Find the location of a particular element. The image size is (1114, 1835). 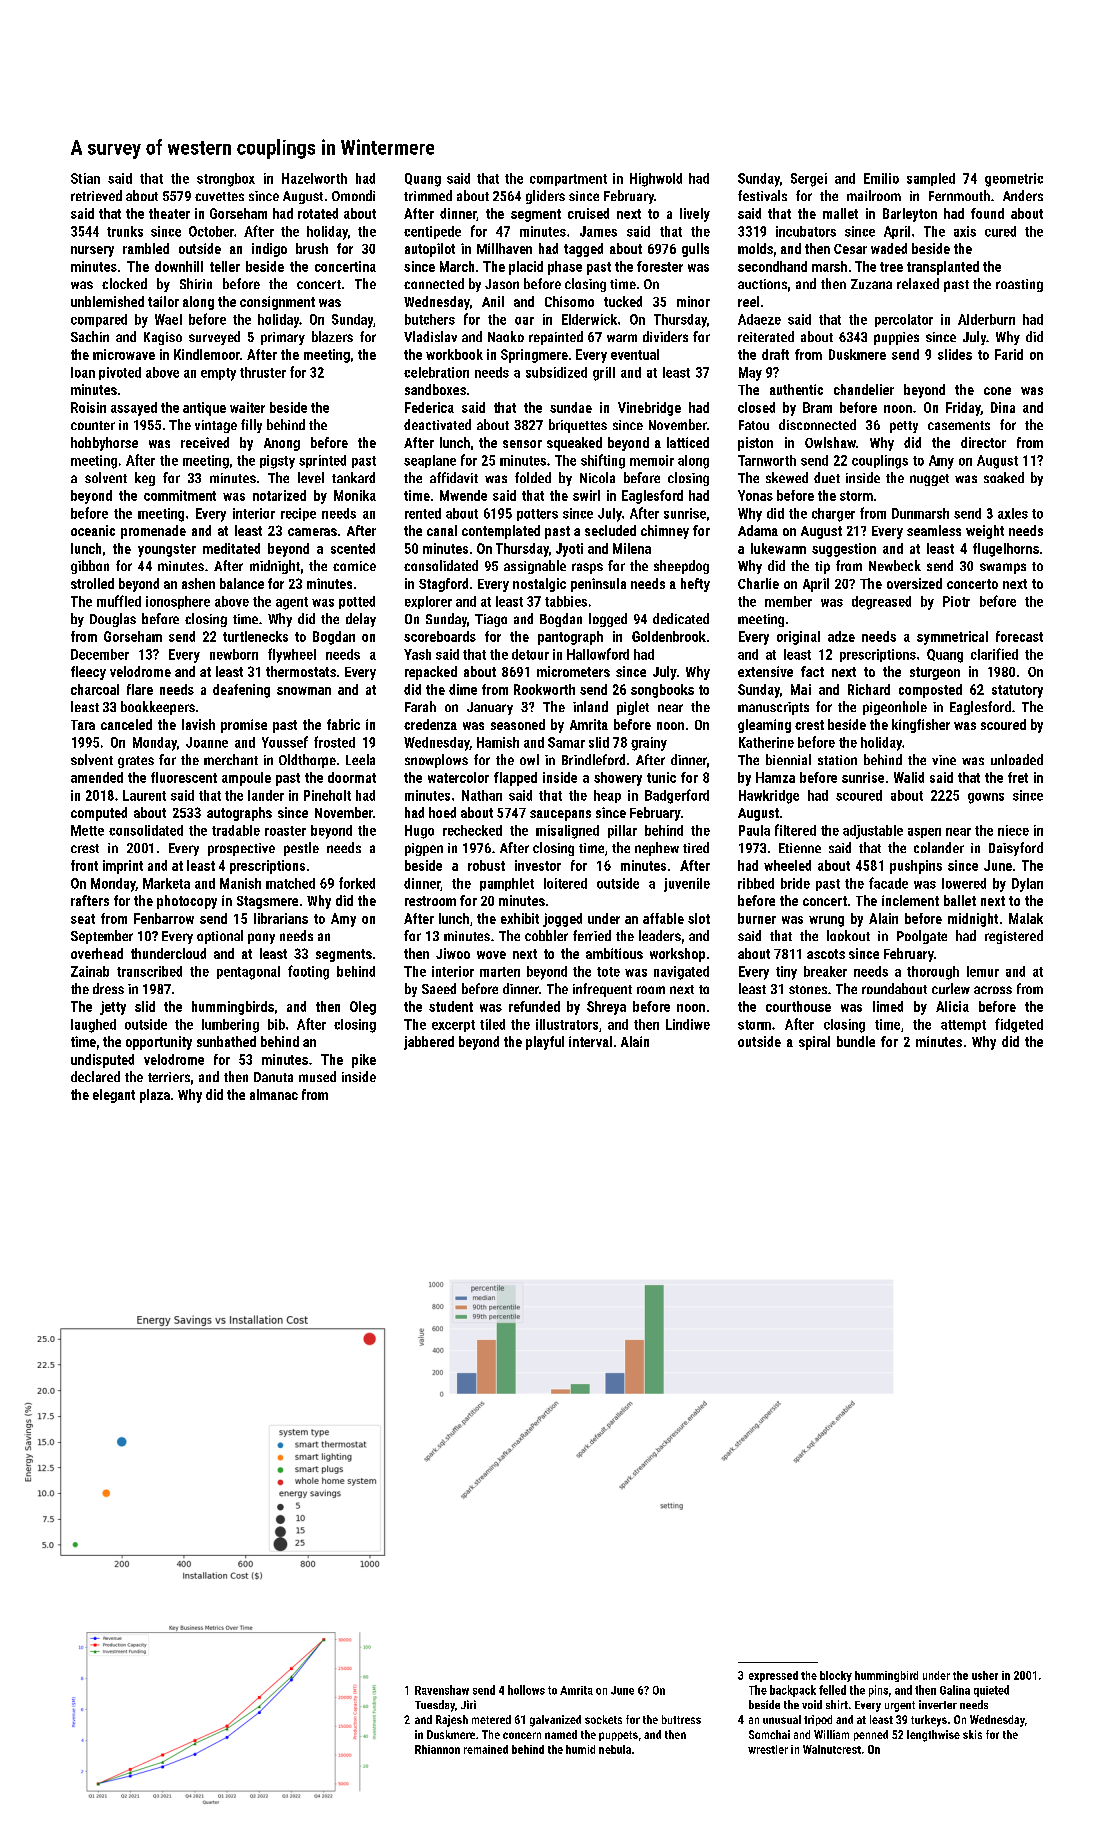

sockets is located at coordinates (603, 1719).
